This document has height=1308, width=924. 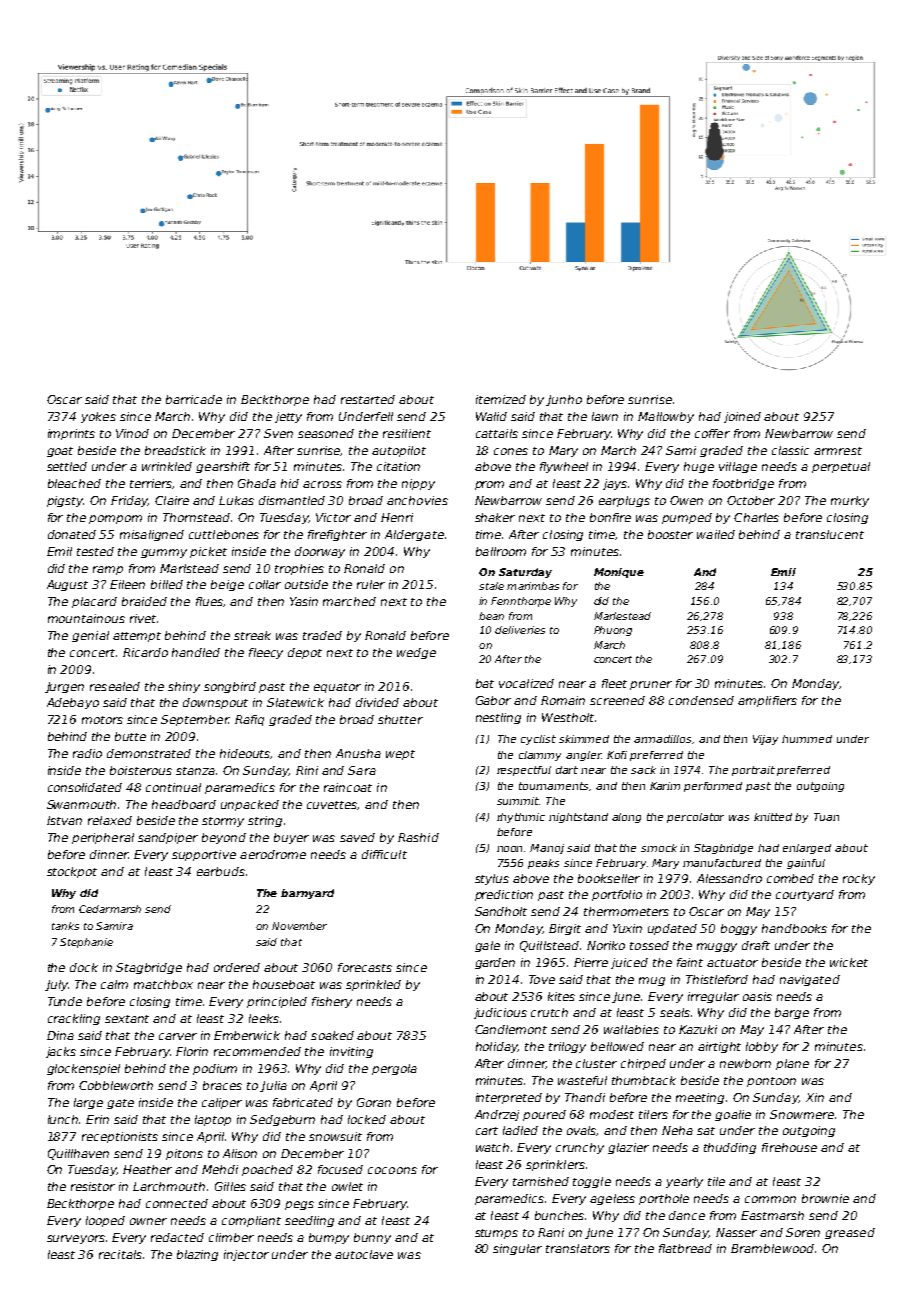 I want to click on Swanmouth, so click(x=81, y=804).
